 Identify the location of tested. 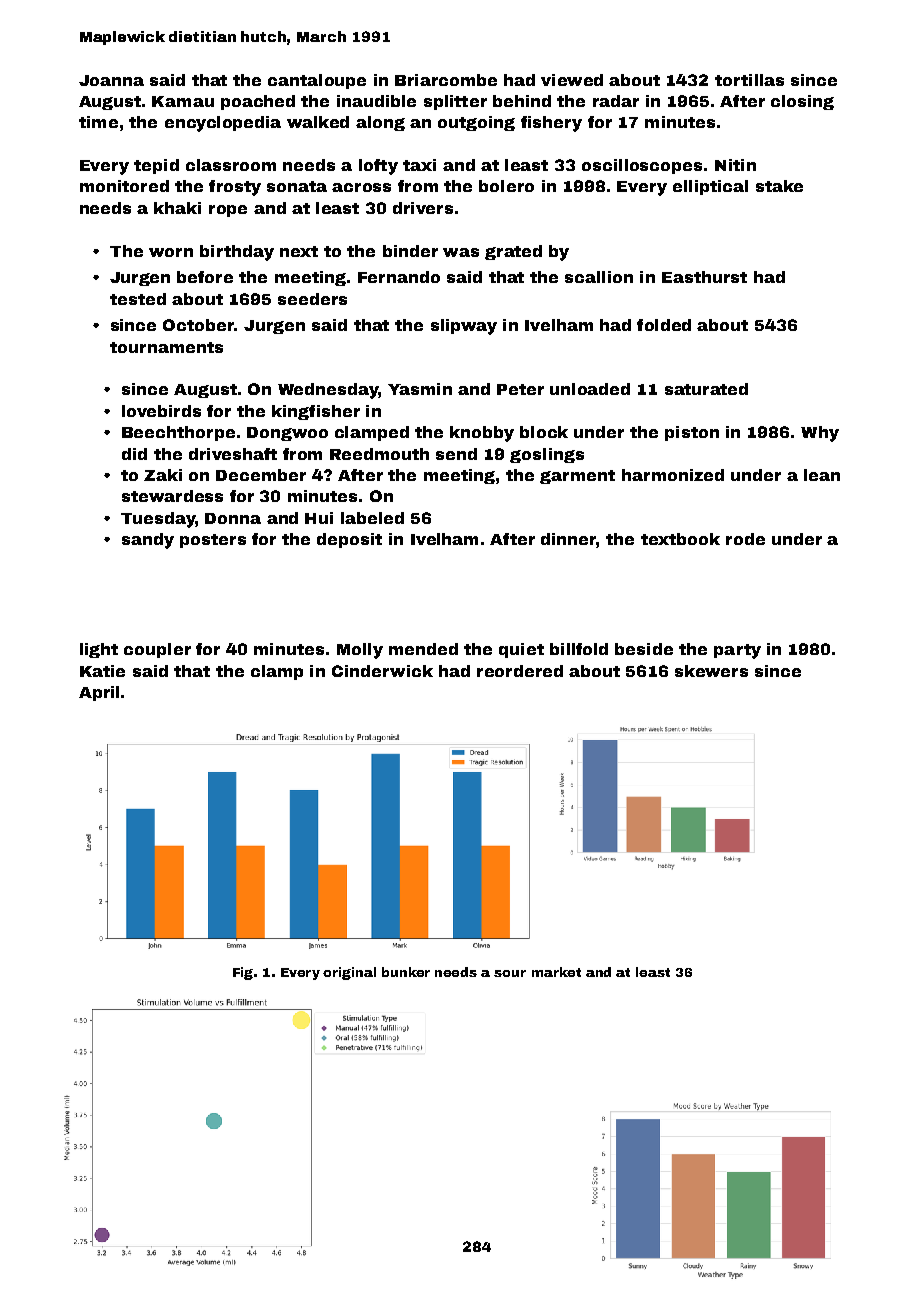
(138, 299).
